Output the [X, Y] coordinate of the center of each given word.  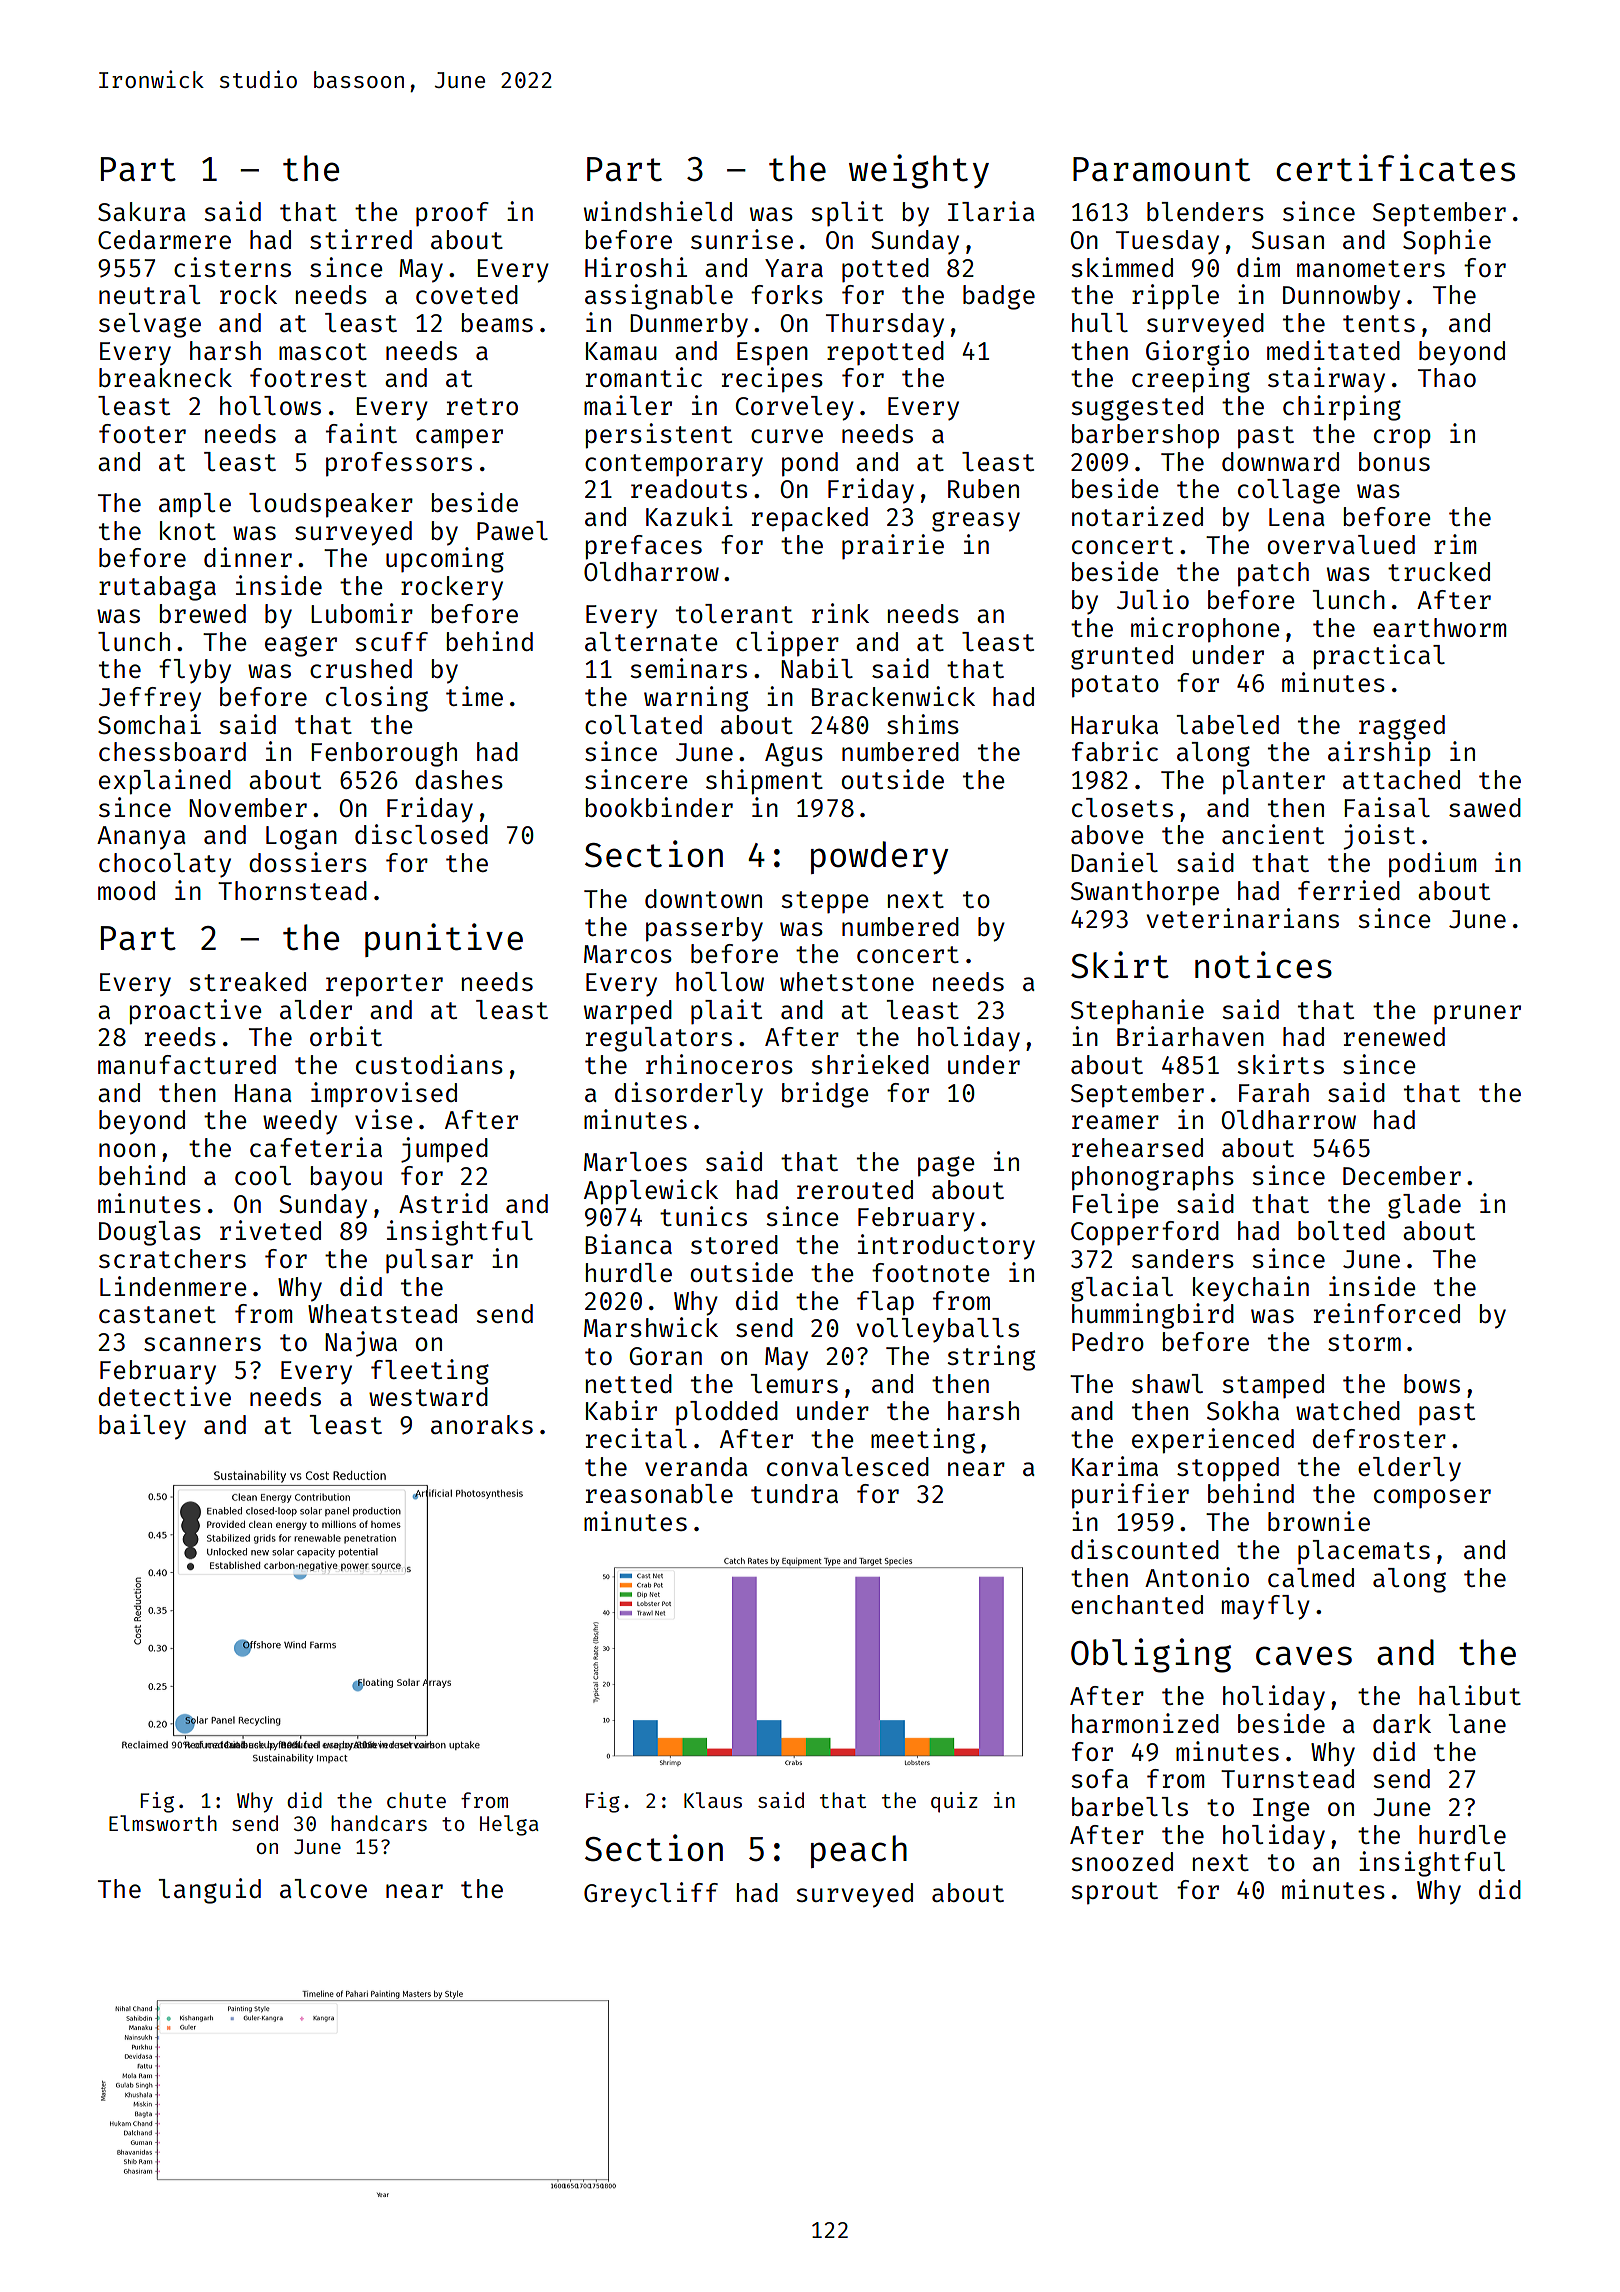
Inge [1281, 1810]
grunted [1122, 657]
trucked [1439, 571]
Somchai [149, 724]
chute [416, 1800]
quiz [954, 1802]
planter [1274, 782]
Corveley [795, 408]
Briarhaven [1190, 1036]
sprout [1114, 1893]
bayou [346, 1178]
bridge [825, 1095]
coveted [467, 294]
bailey [142, 1427]
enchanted [1137, 1604]
